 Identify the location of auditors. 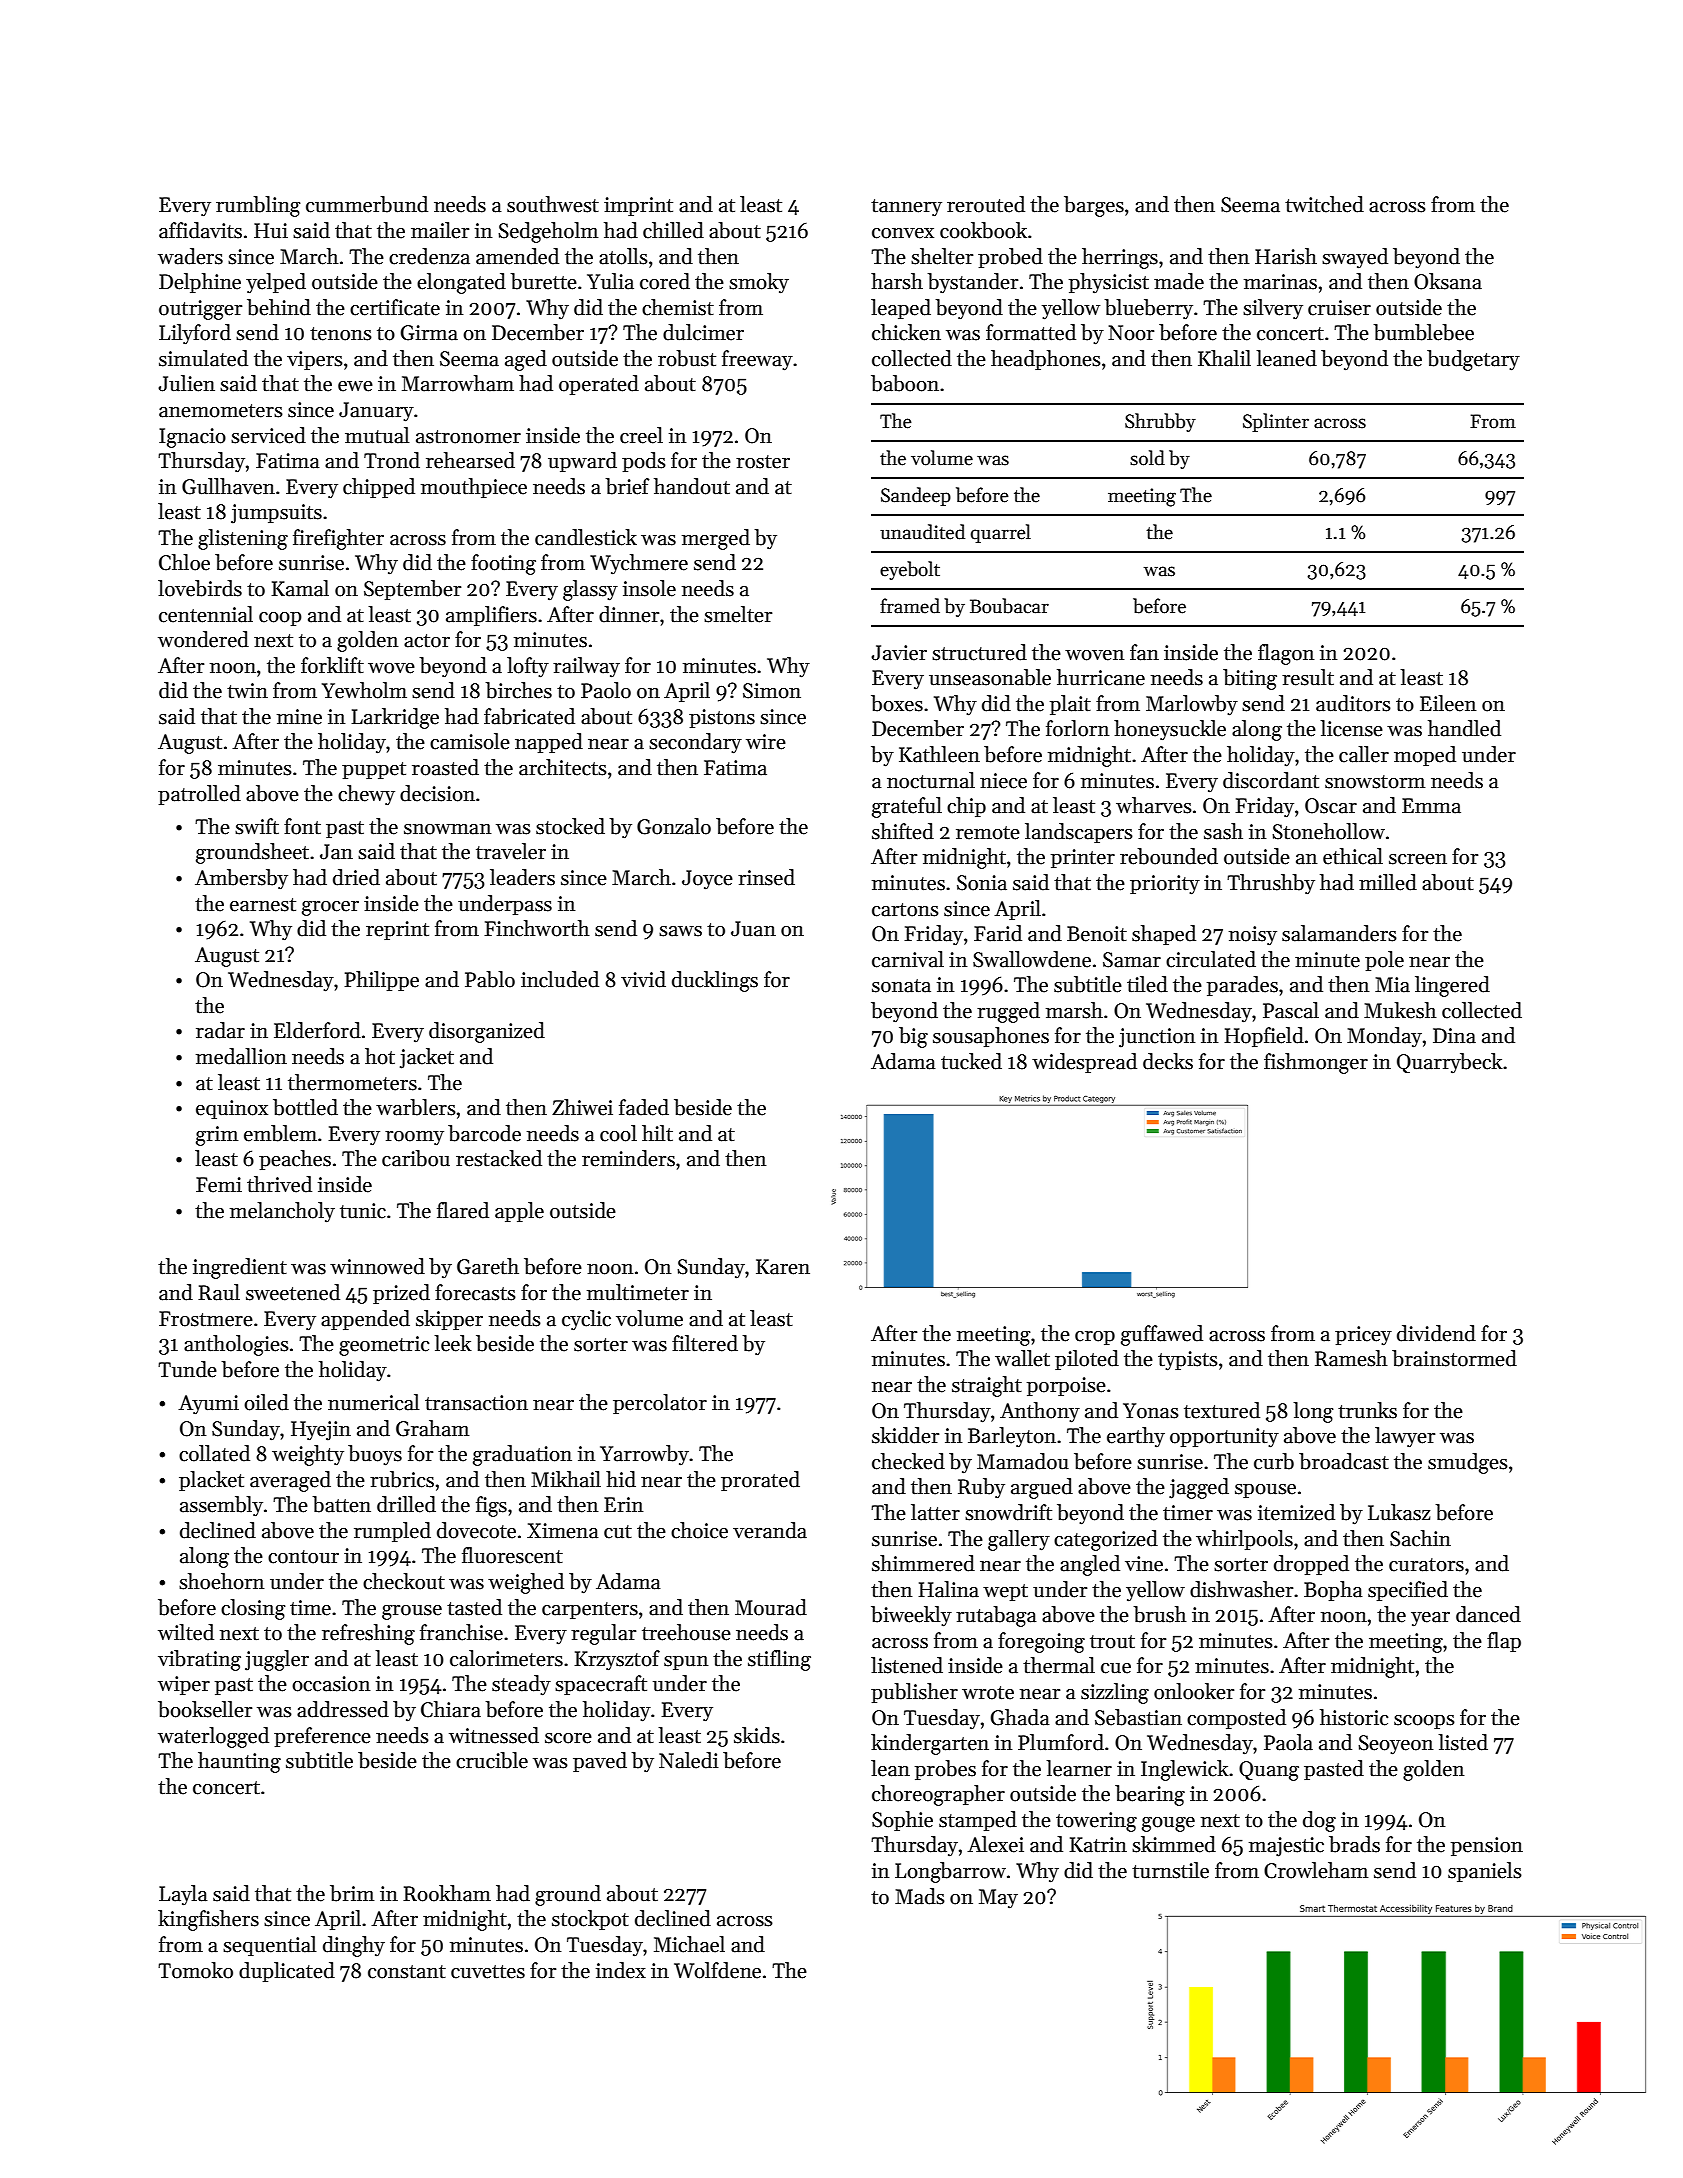
(1353, 703).
